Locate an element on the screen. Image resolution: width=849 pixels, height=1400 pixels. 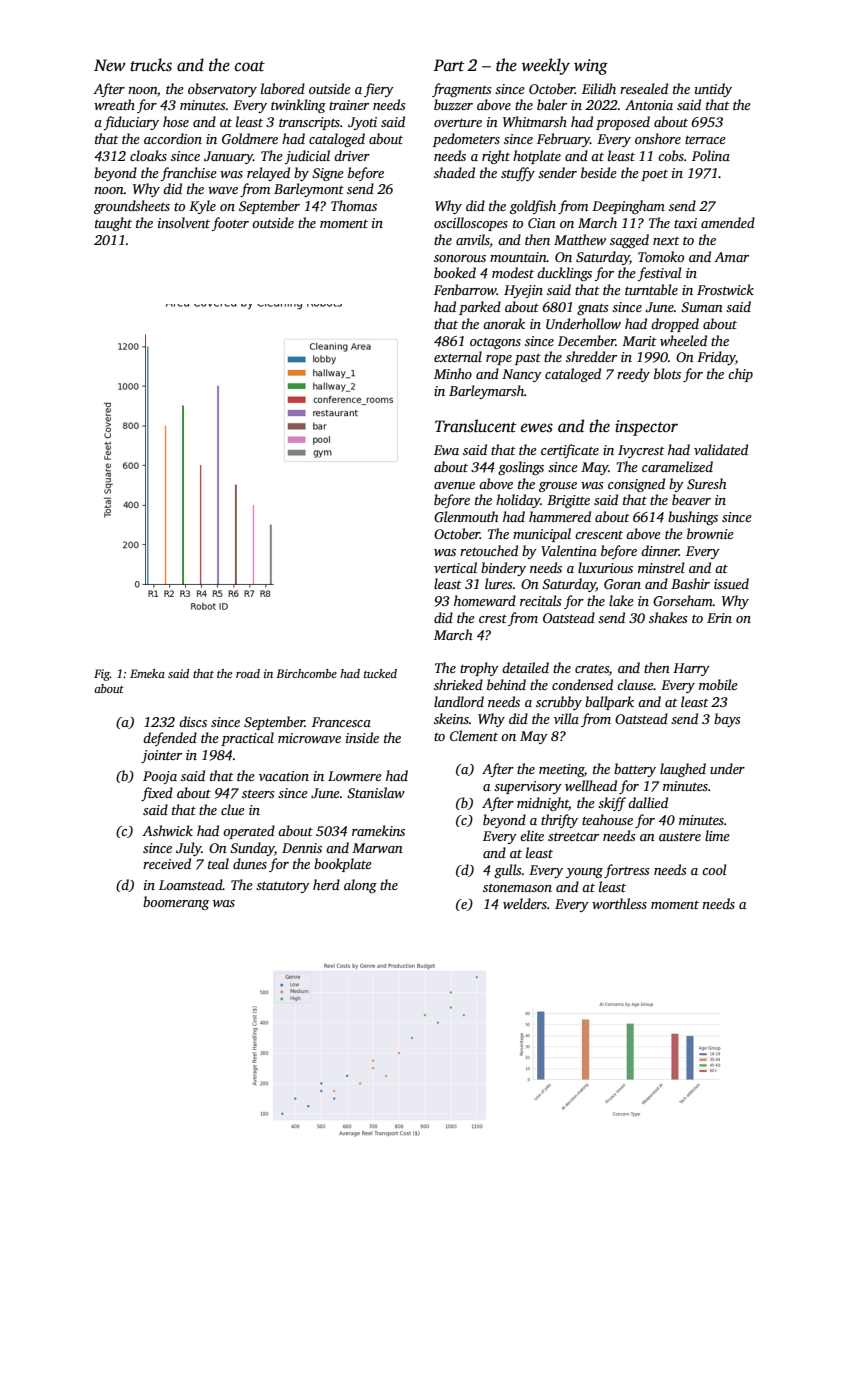
trucks is located at coordinates (151, 65).
